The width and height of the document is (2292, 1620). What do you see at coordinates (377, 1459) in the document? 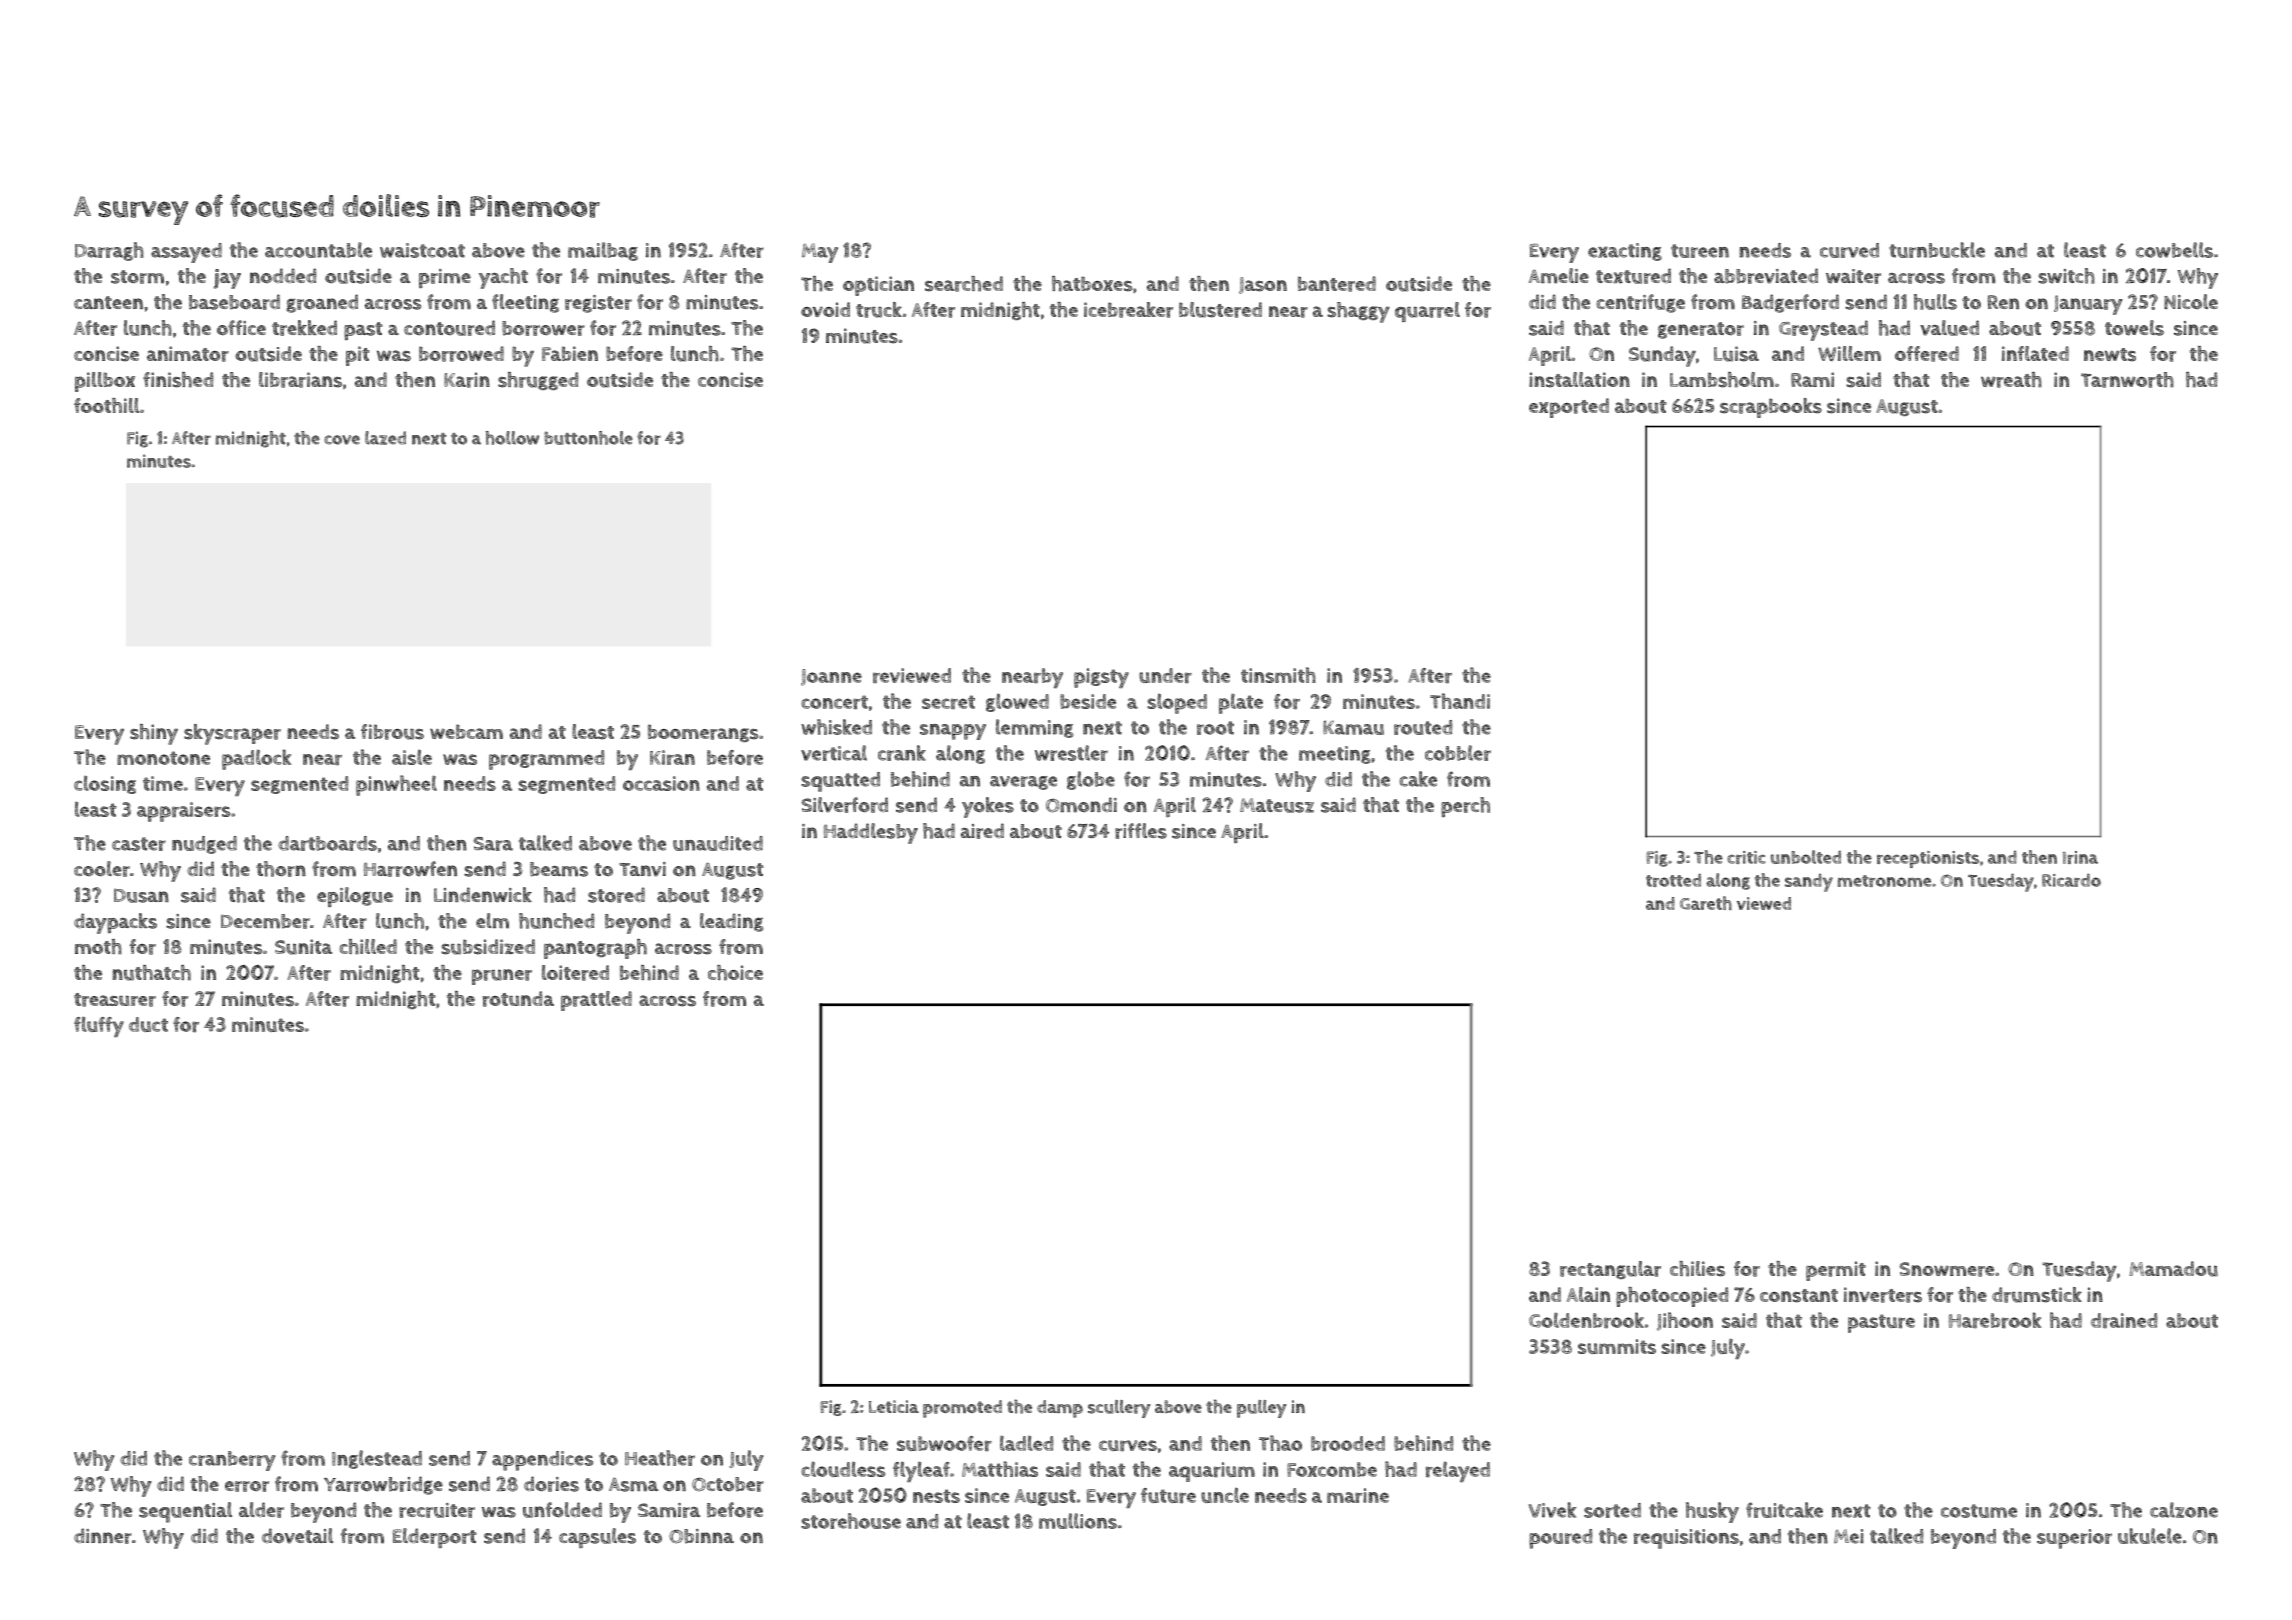
I see `Inglestead` at bounding box center [377, 1459].
